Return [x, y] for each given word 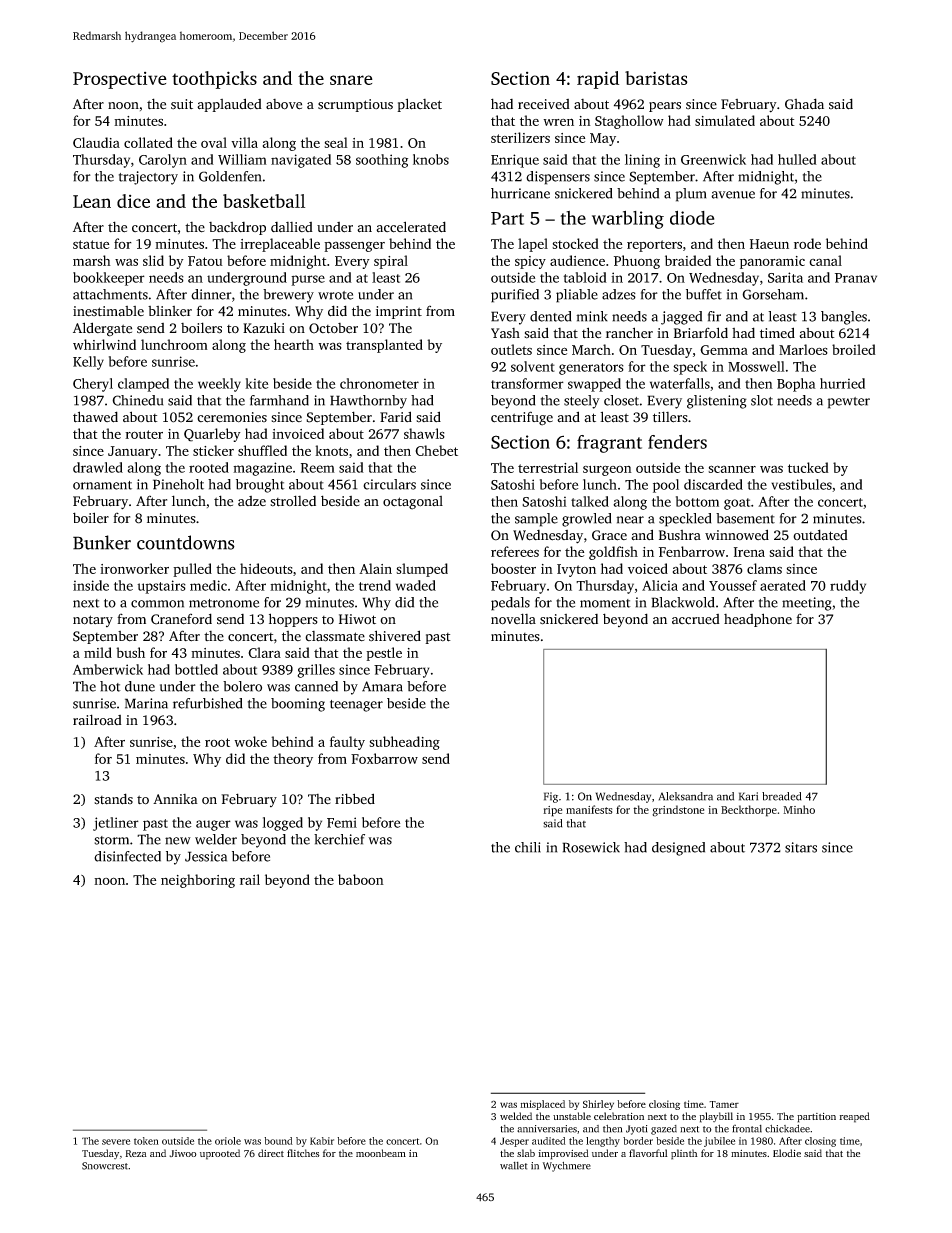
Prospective [120, 80]
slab [526, 1153]
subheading [404, 743]
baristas [656, 78]
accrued [696, 619]
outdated [820, 535]
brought [260, 486]
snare [351, 80]
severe [116, 1142]
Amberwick [108, 669]
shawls [424, 433]
